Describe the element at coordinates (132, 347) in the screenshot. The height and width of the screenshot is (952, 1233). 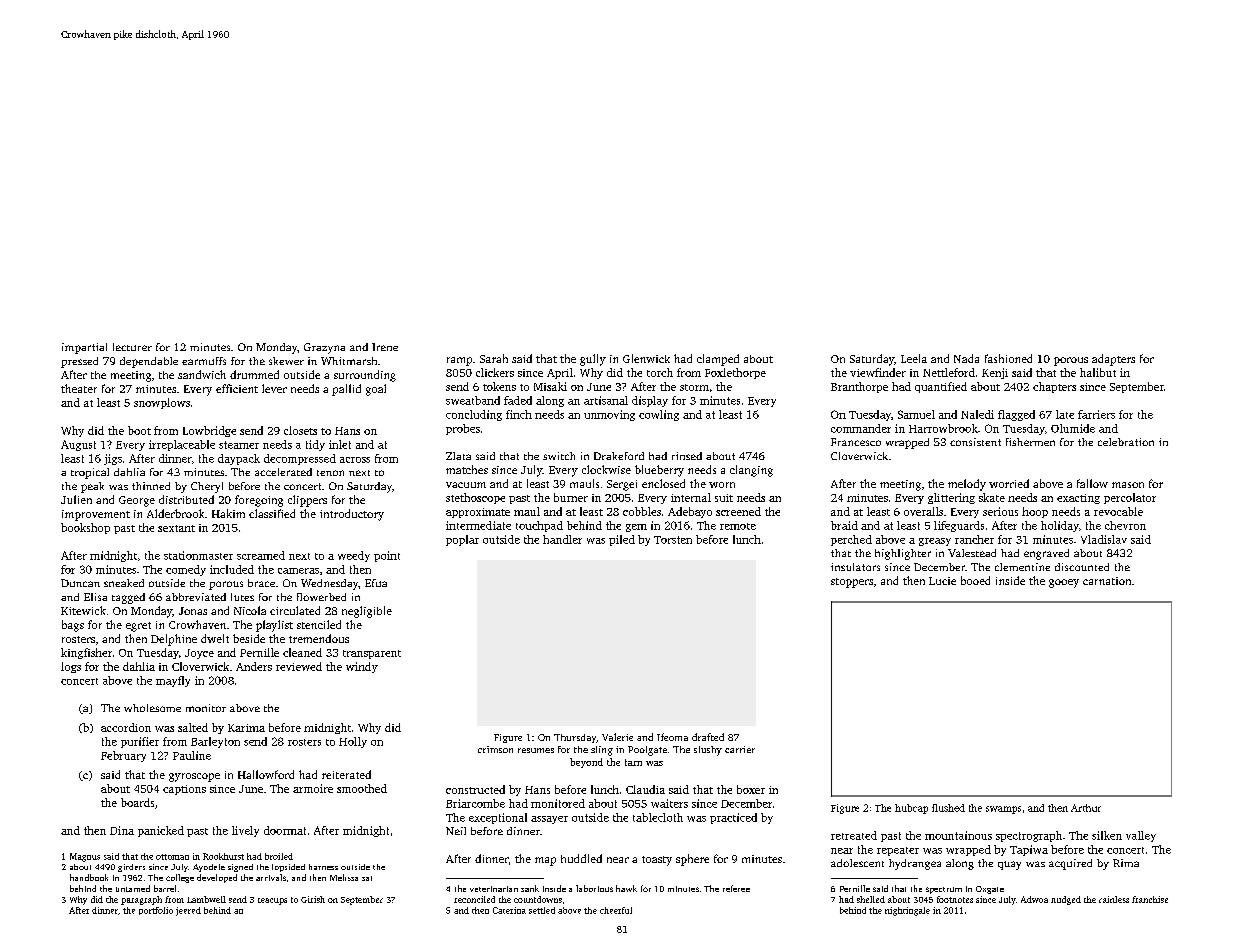
I see `lecturer` at that location.
